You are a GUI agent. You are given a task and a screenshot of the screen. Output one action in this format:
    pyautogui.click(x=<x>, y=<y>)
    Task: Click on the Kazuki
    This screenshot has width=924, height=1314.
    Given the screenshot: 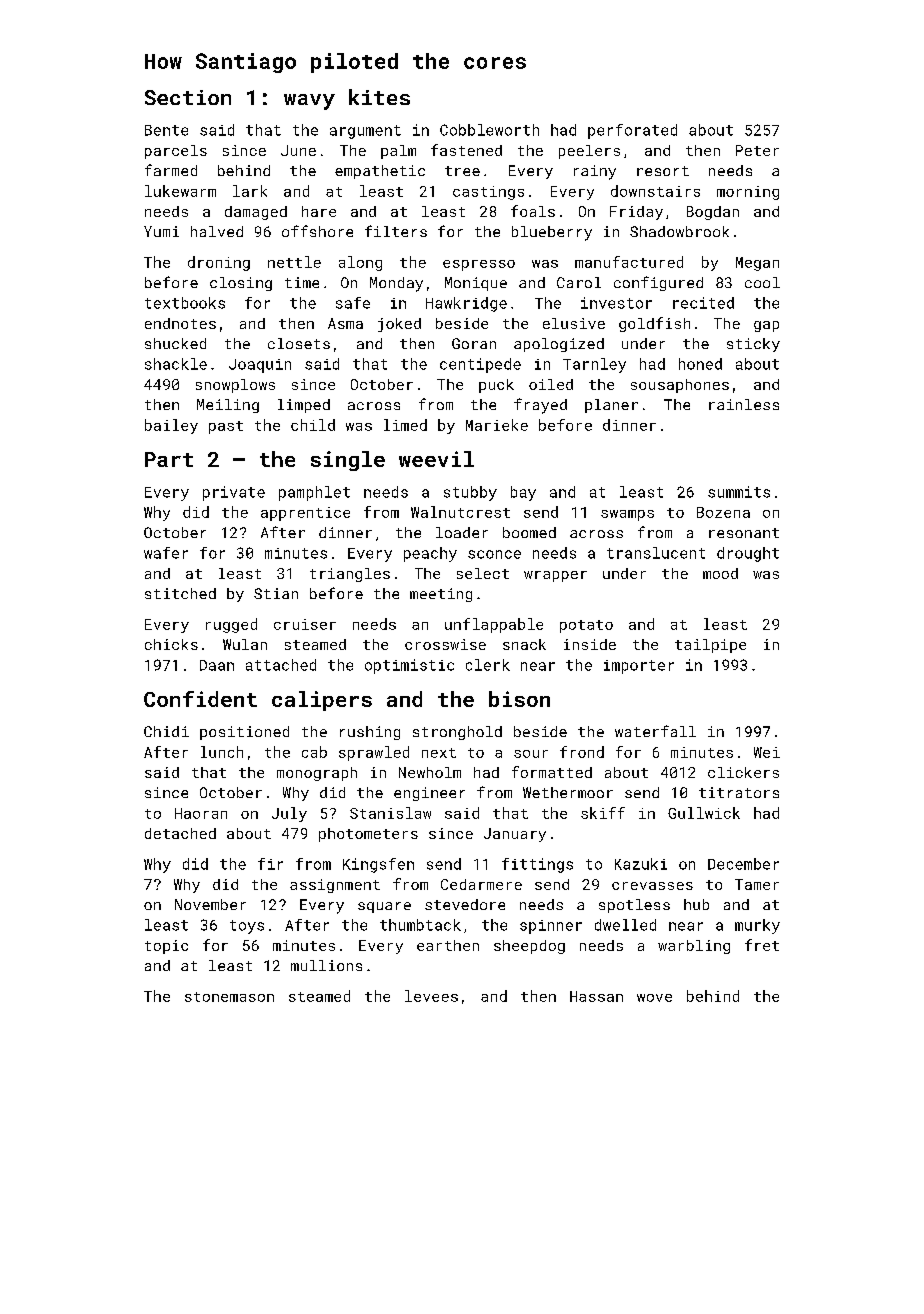 What is the action you would take?
    pyautogui.click(x=641, y=864)
